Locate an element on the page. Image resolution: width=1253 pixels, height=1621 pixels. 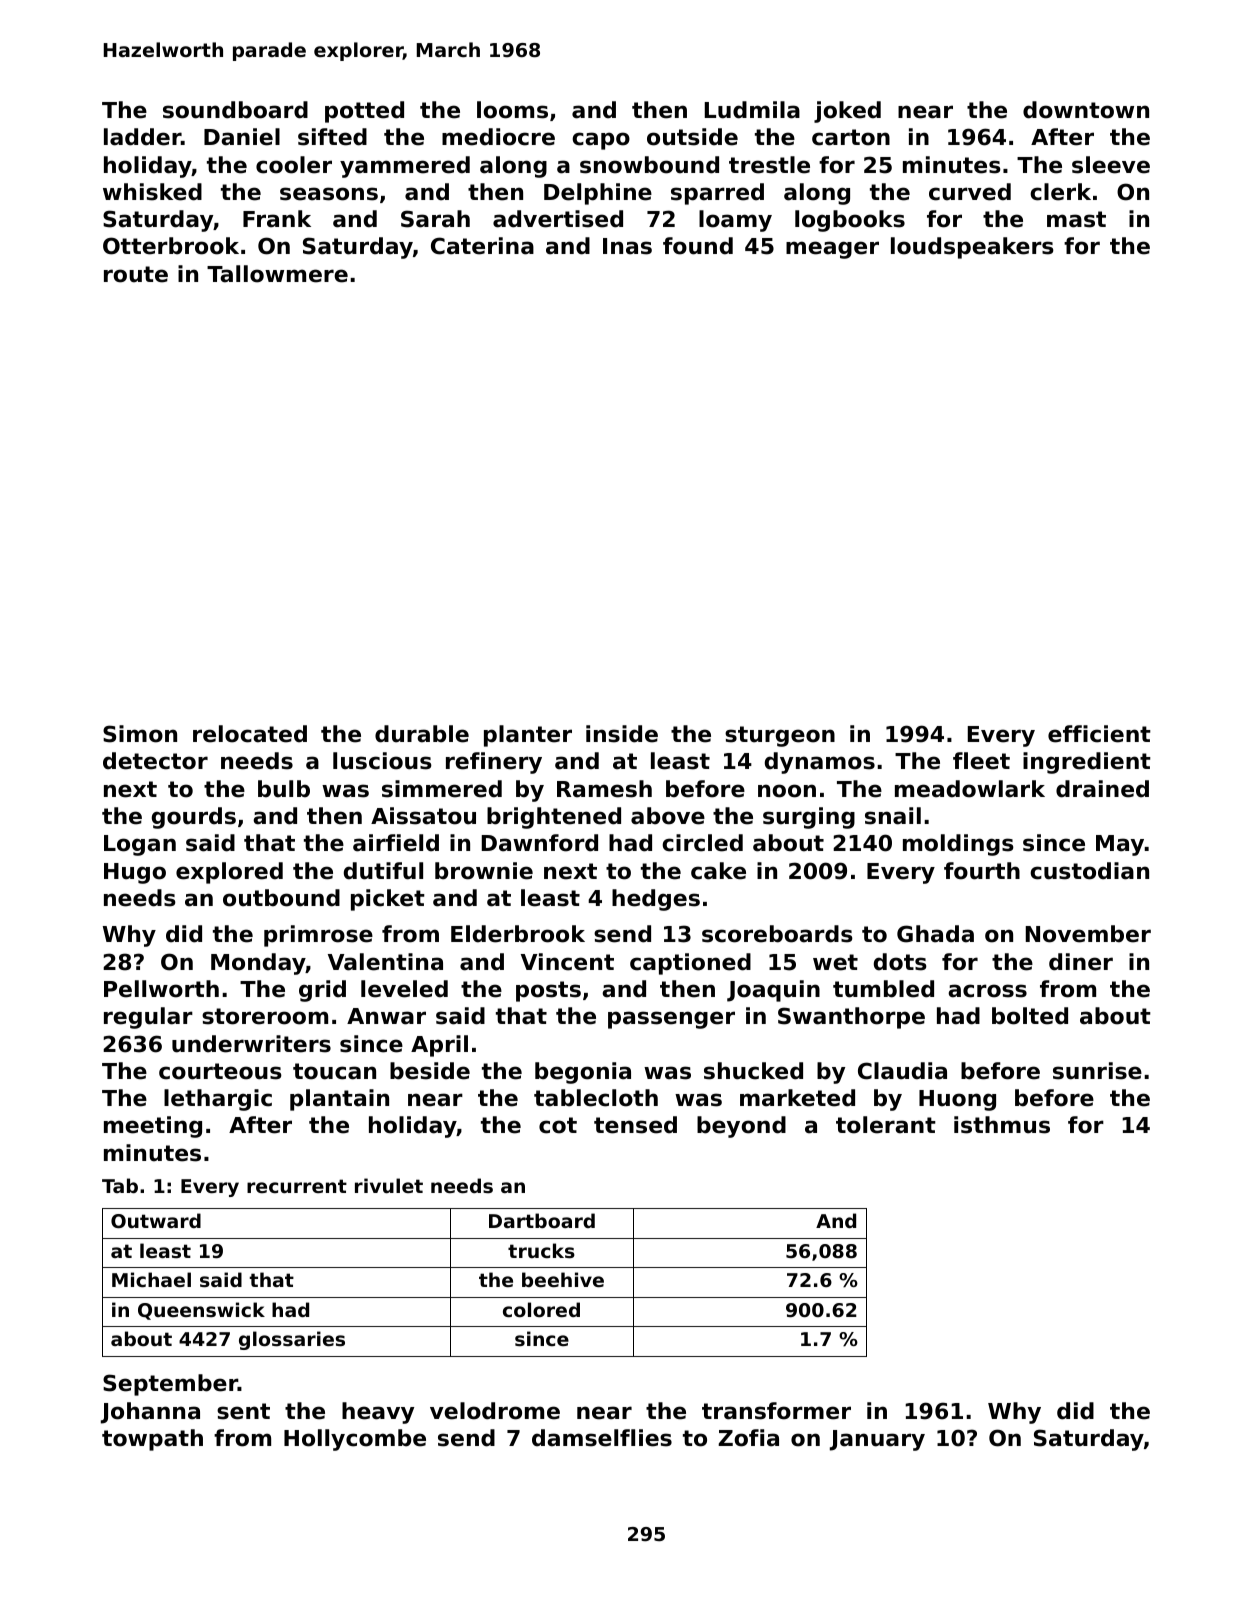
soundboard is located at coordinates (235, 110).
